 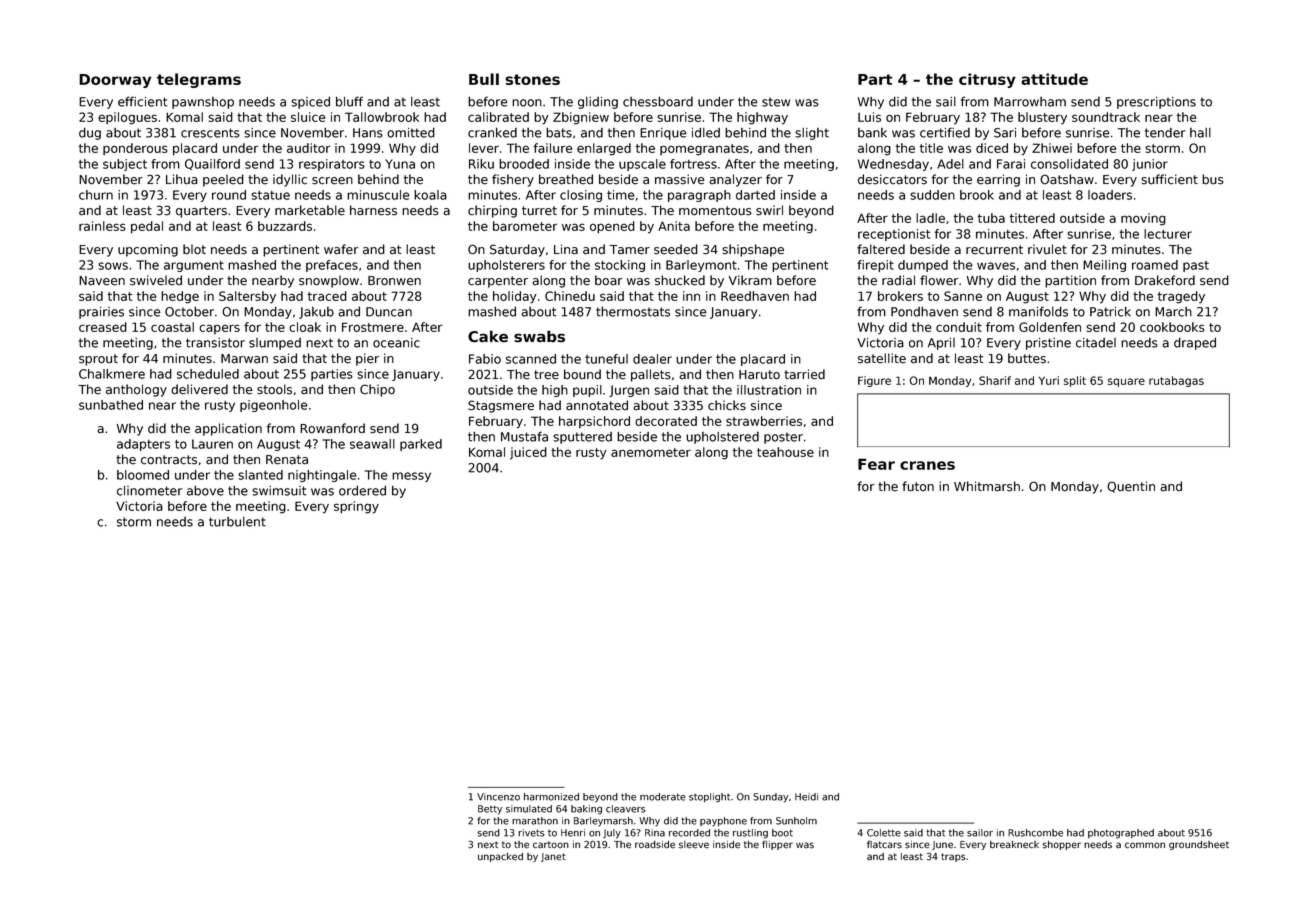 What do you see at coordinates (1131, 487) in the screenshot?
I see `Quentin` at bounding box center [1131, 487].
